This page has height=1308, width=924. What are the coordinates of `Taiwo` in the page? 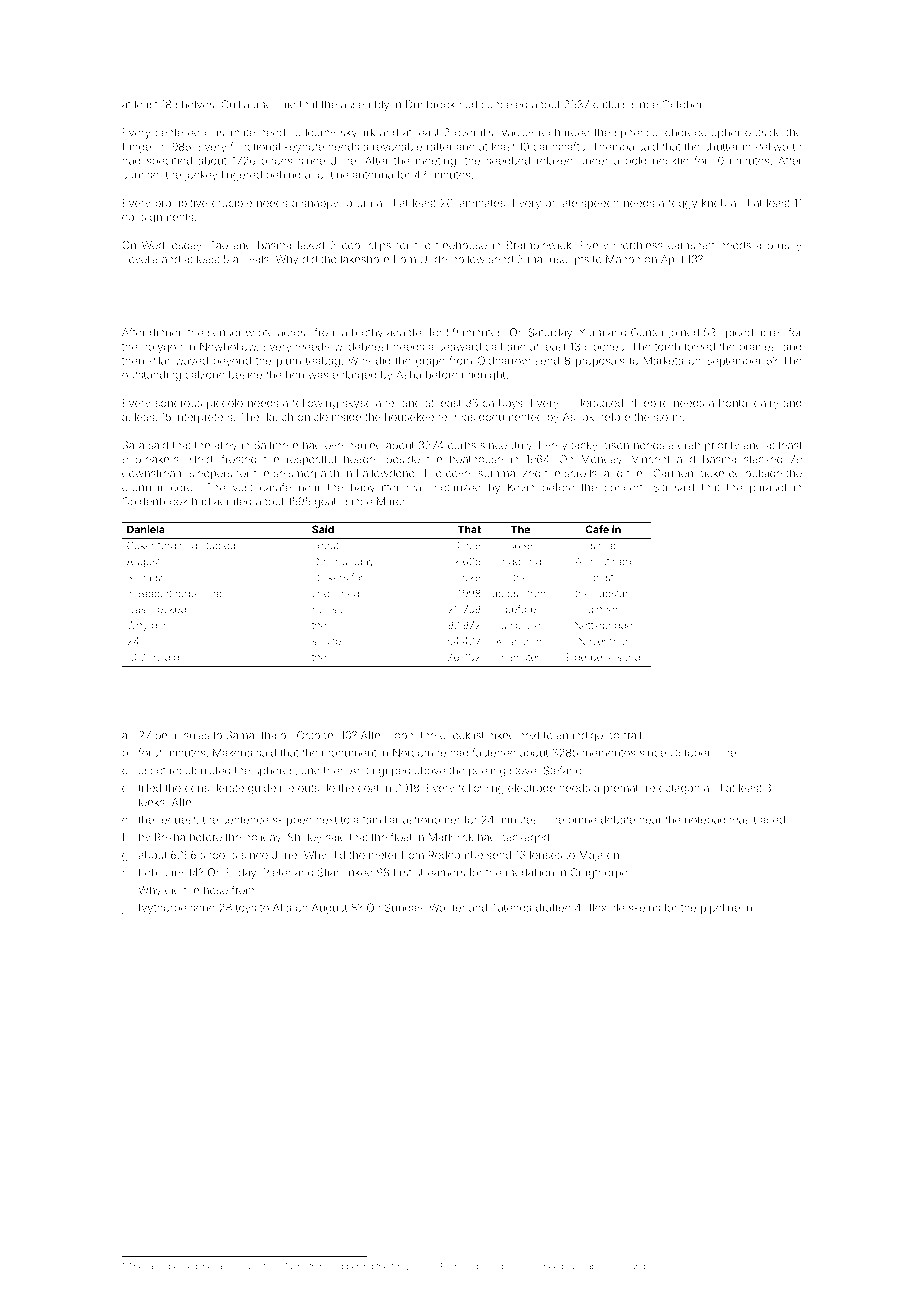 It's located at (295, 1266).
